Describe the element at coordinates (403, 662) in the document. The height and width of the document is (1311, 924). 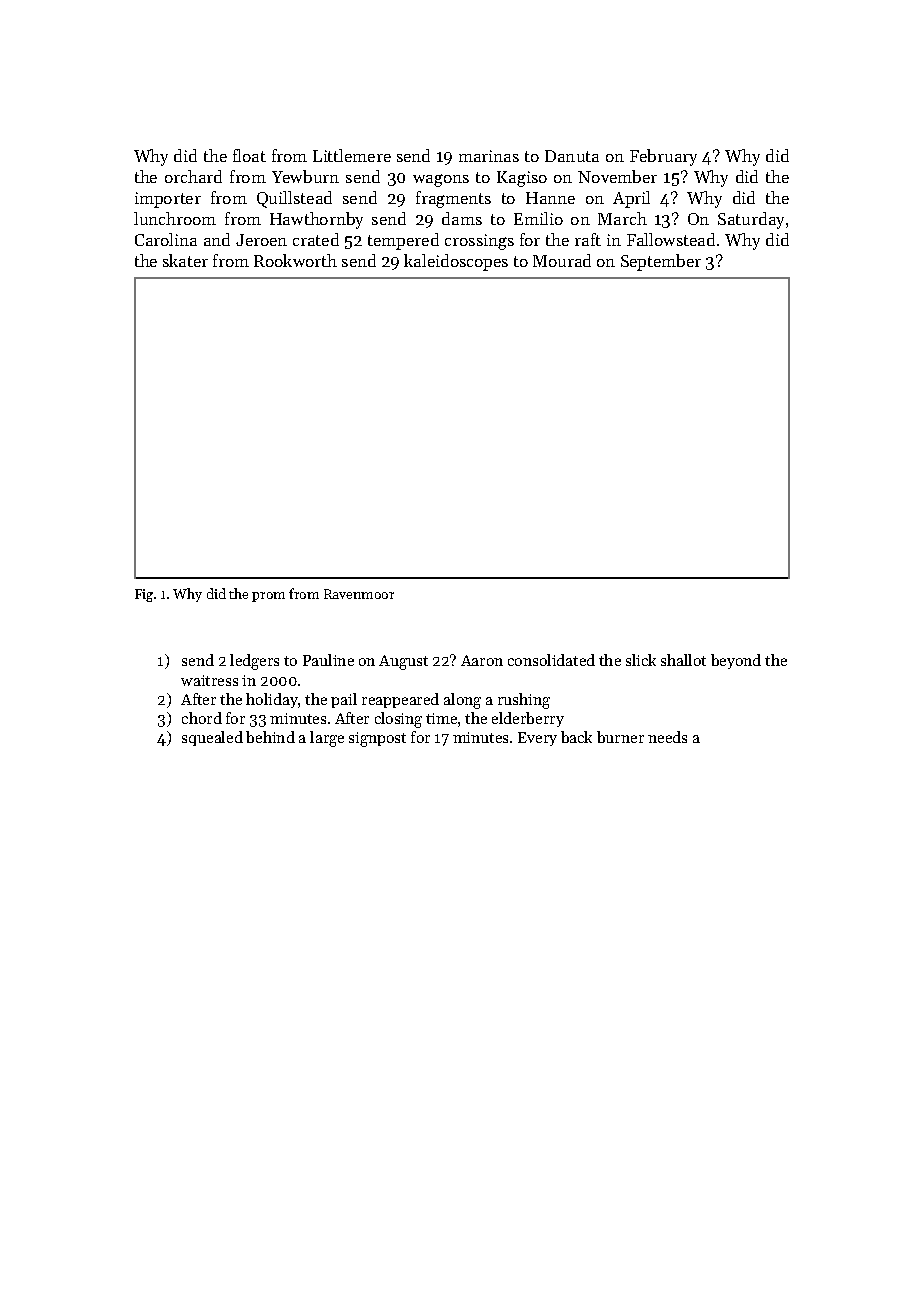
I see `August` at that location.
